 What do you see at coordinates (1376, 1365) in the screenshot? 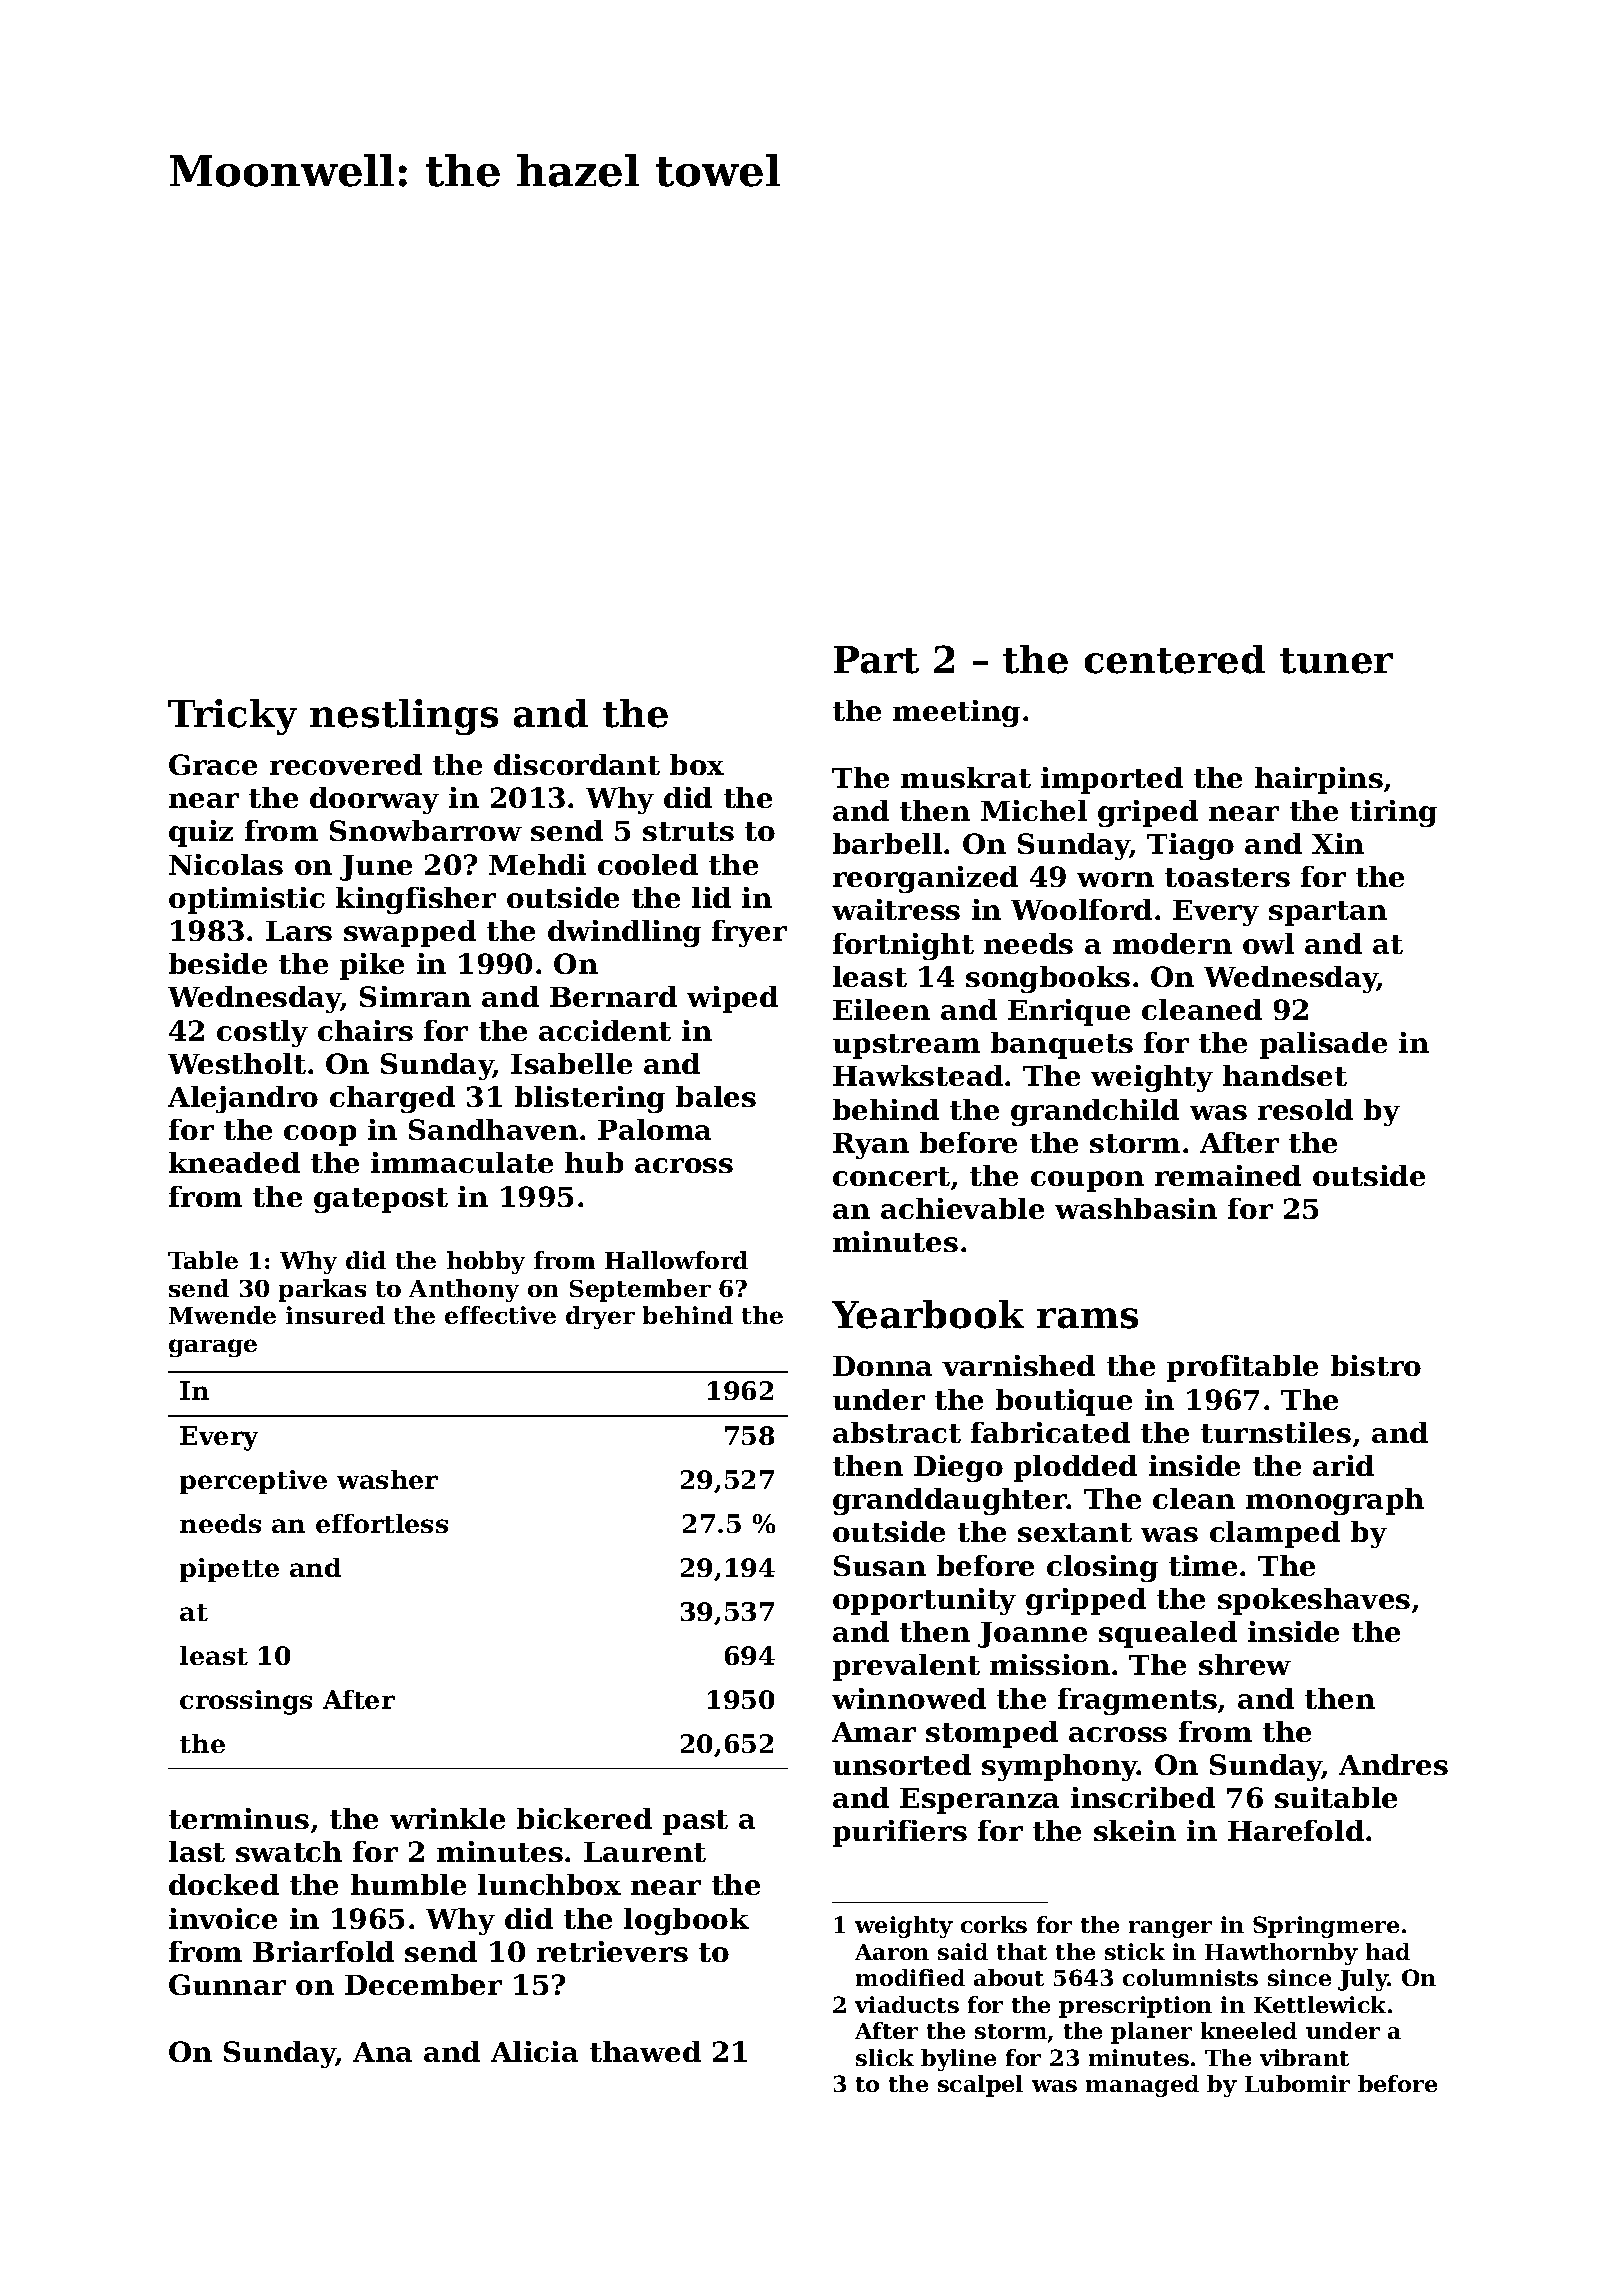
I see `bistro` at bounding box center [1376, 1365].
